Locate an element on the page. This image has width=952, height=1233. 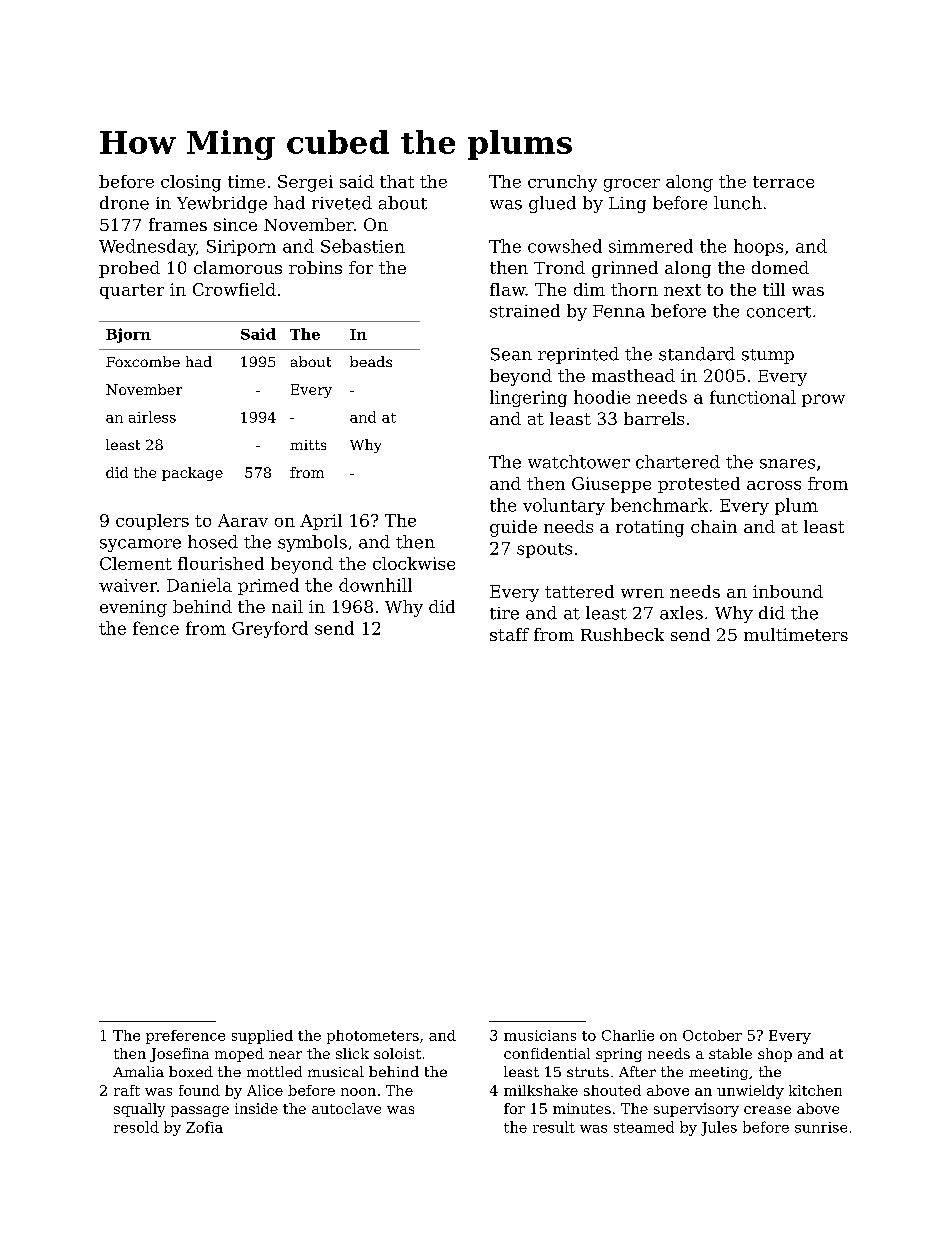
shop is located at coordinates (775, 1055).
